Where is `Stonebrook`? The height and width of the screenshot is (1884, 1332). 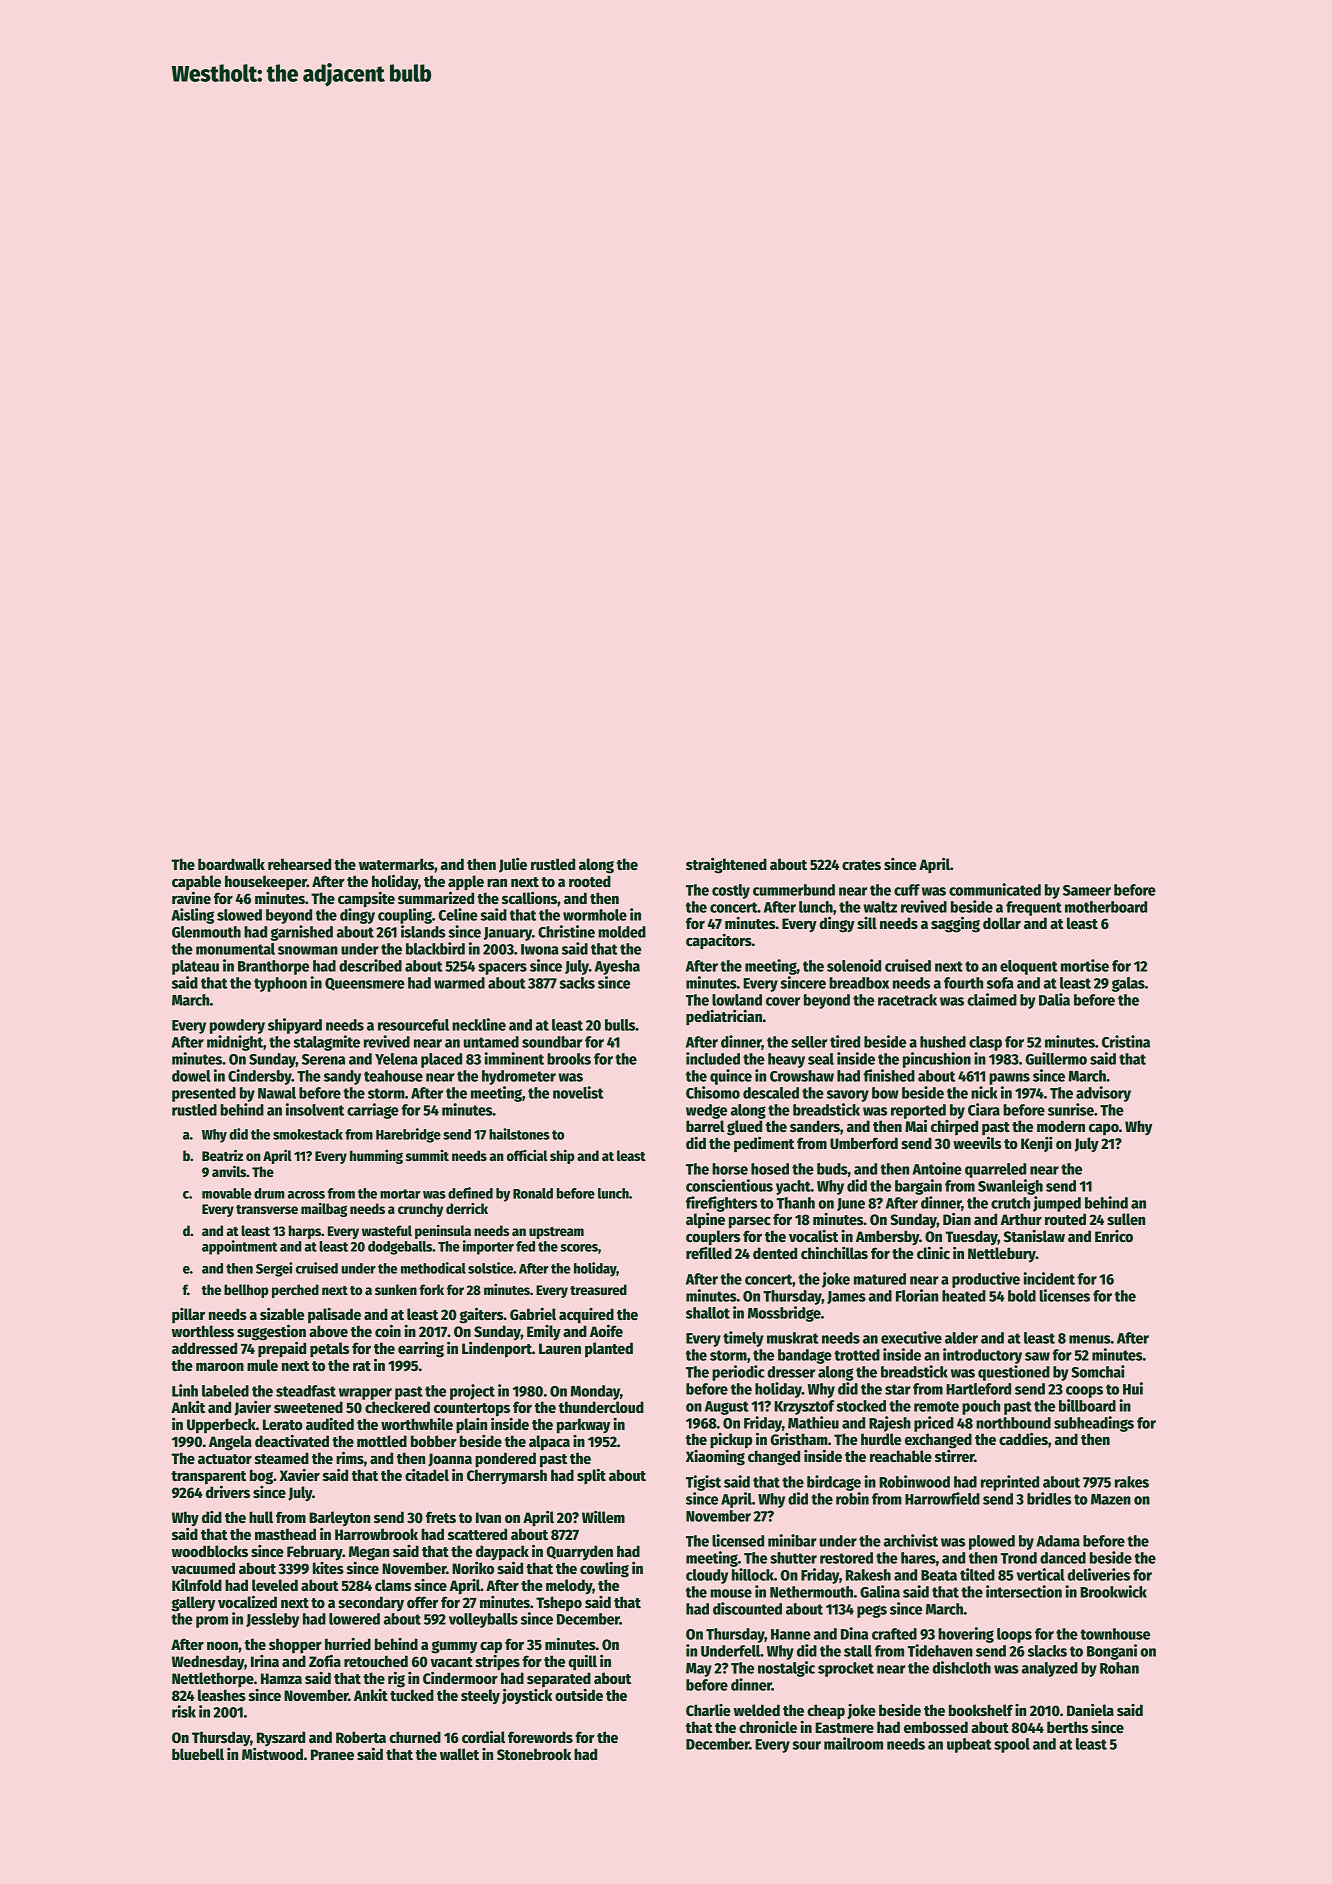
Stonebrook is located at coordinates (534, 1754).
